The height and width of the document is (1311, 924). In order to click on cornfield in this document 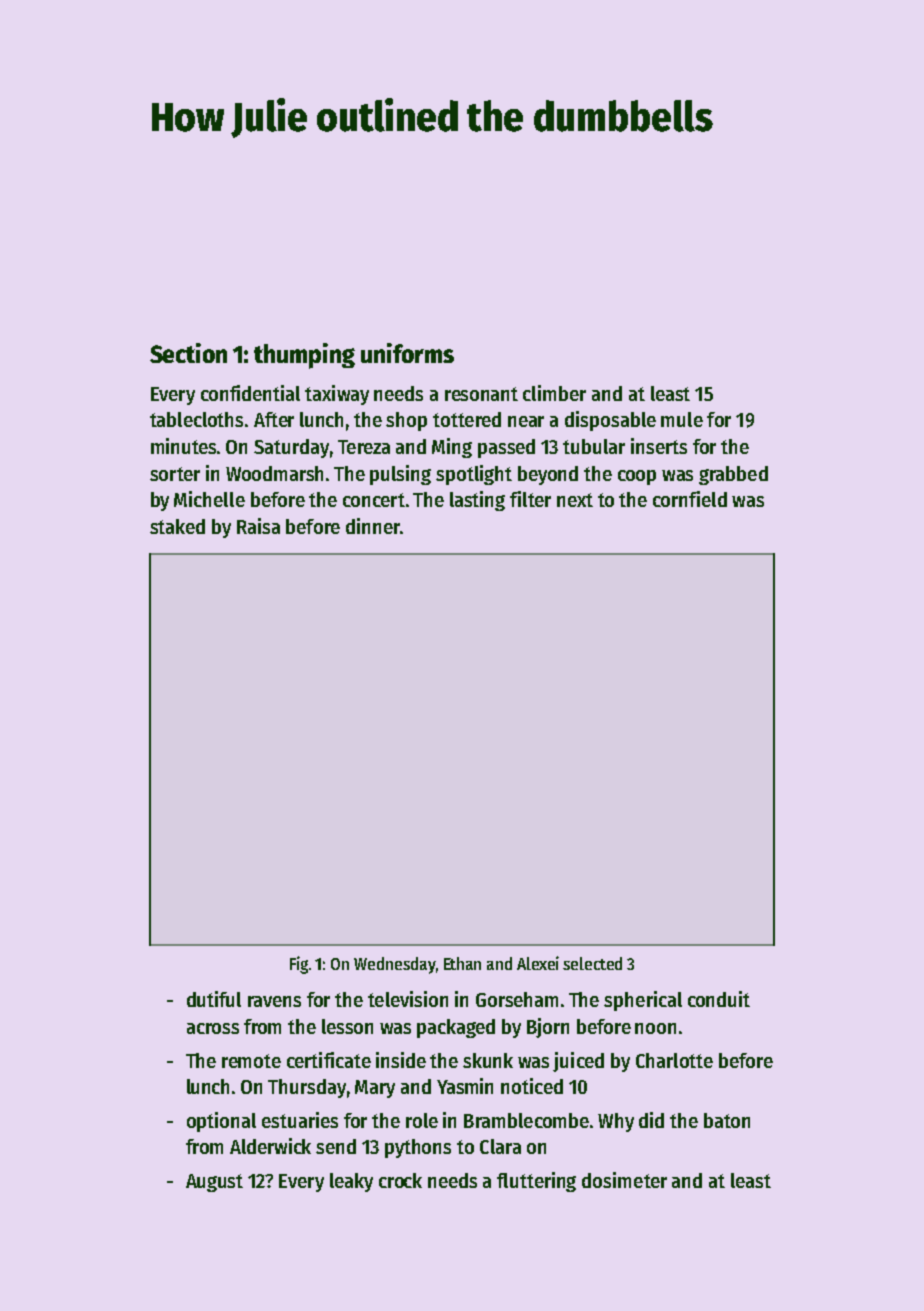, I will do `click(690, 499)`.
